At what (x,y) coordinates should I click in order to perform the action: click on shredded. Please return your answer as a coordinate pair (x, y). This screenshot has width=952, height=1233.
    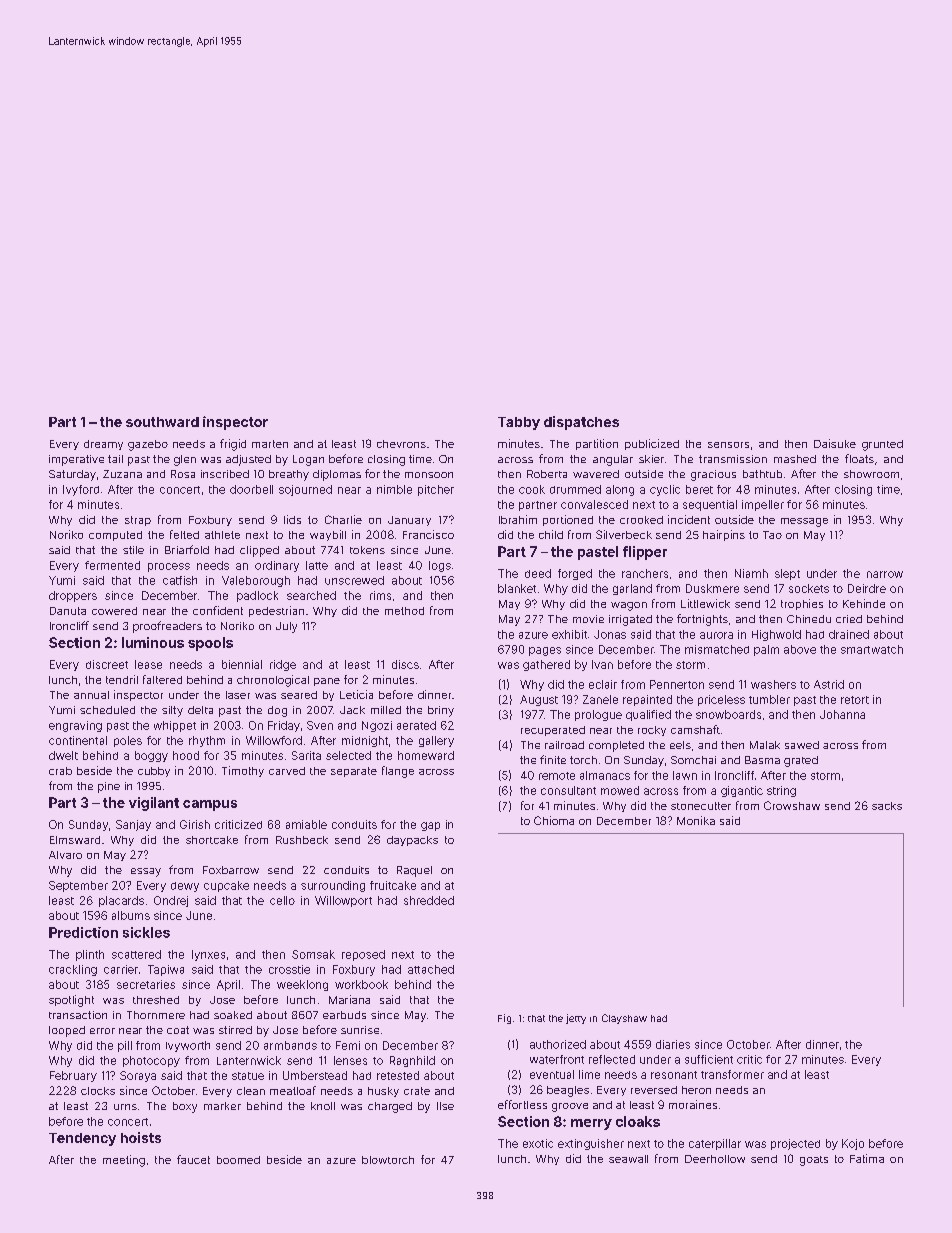
    Looking at the image, I should click on (429, 900).
